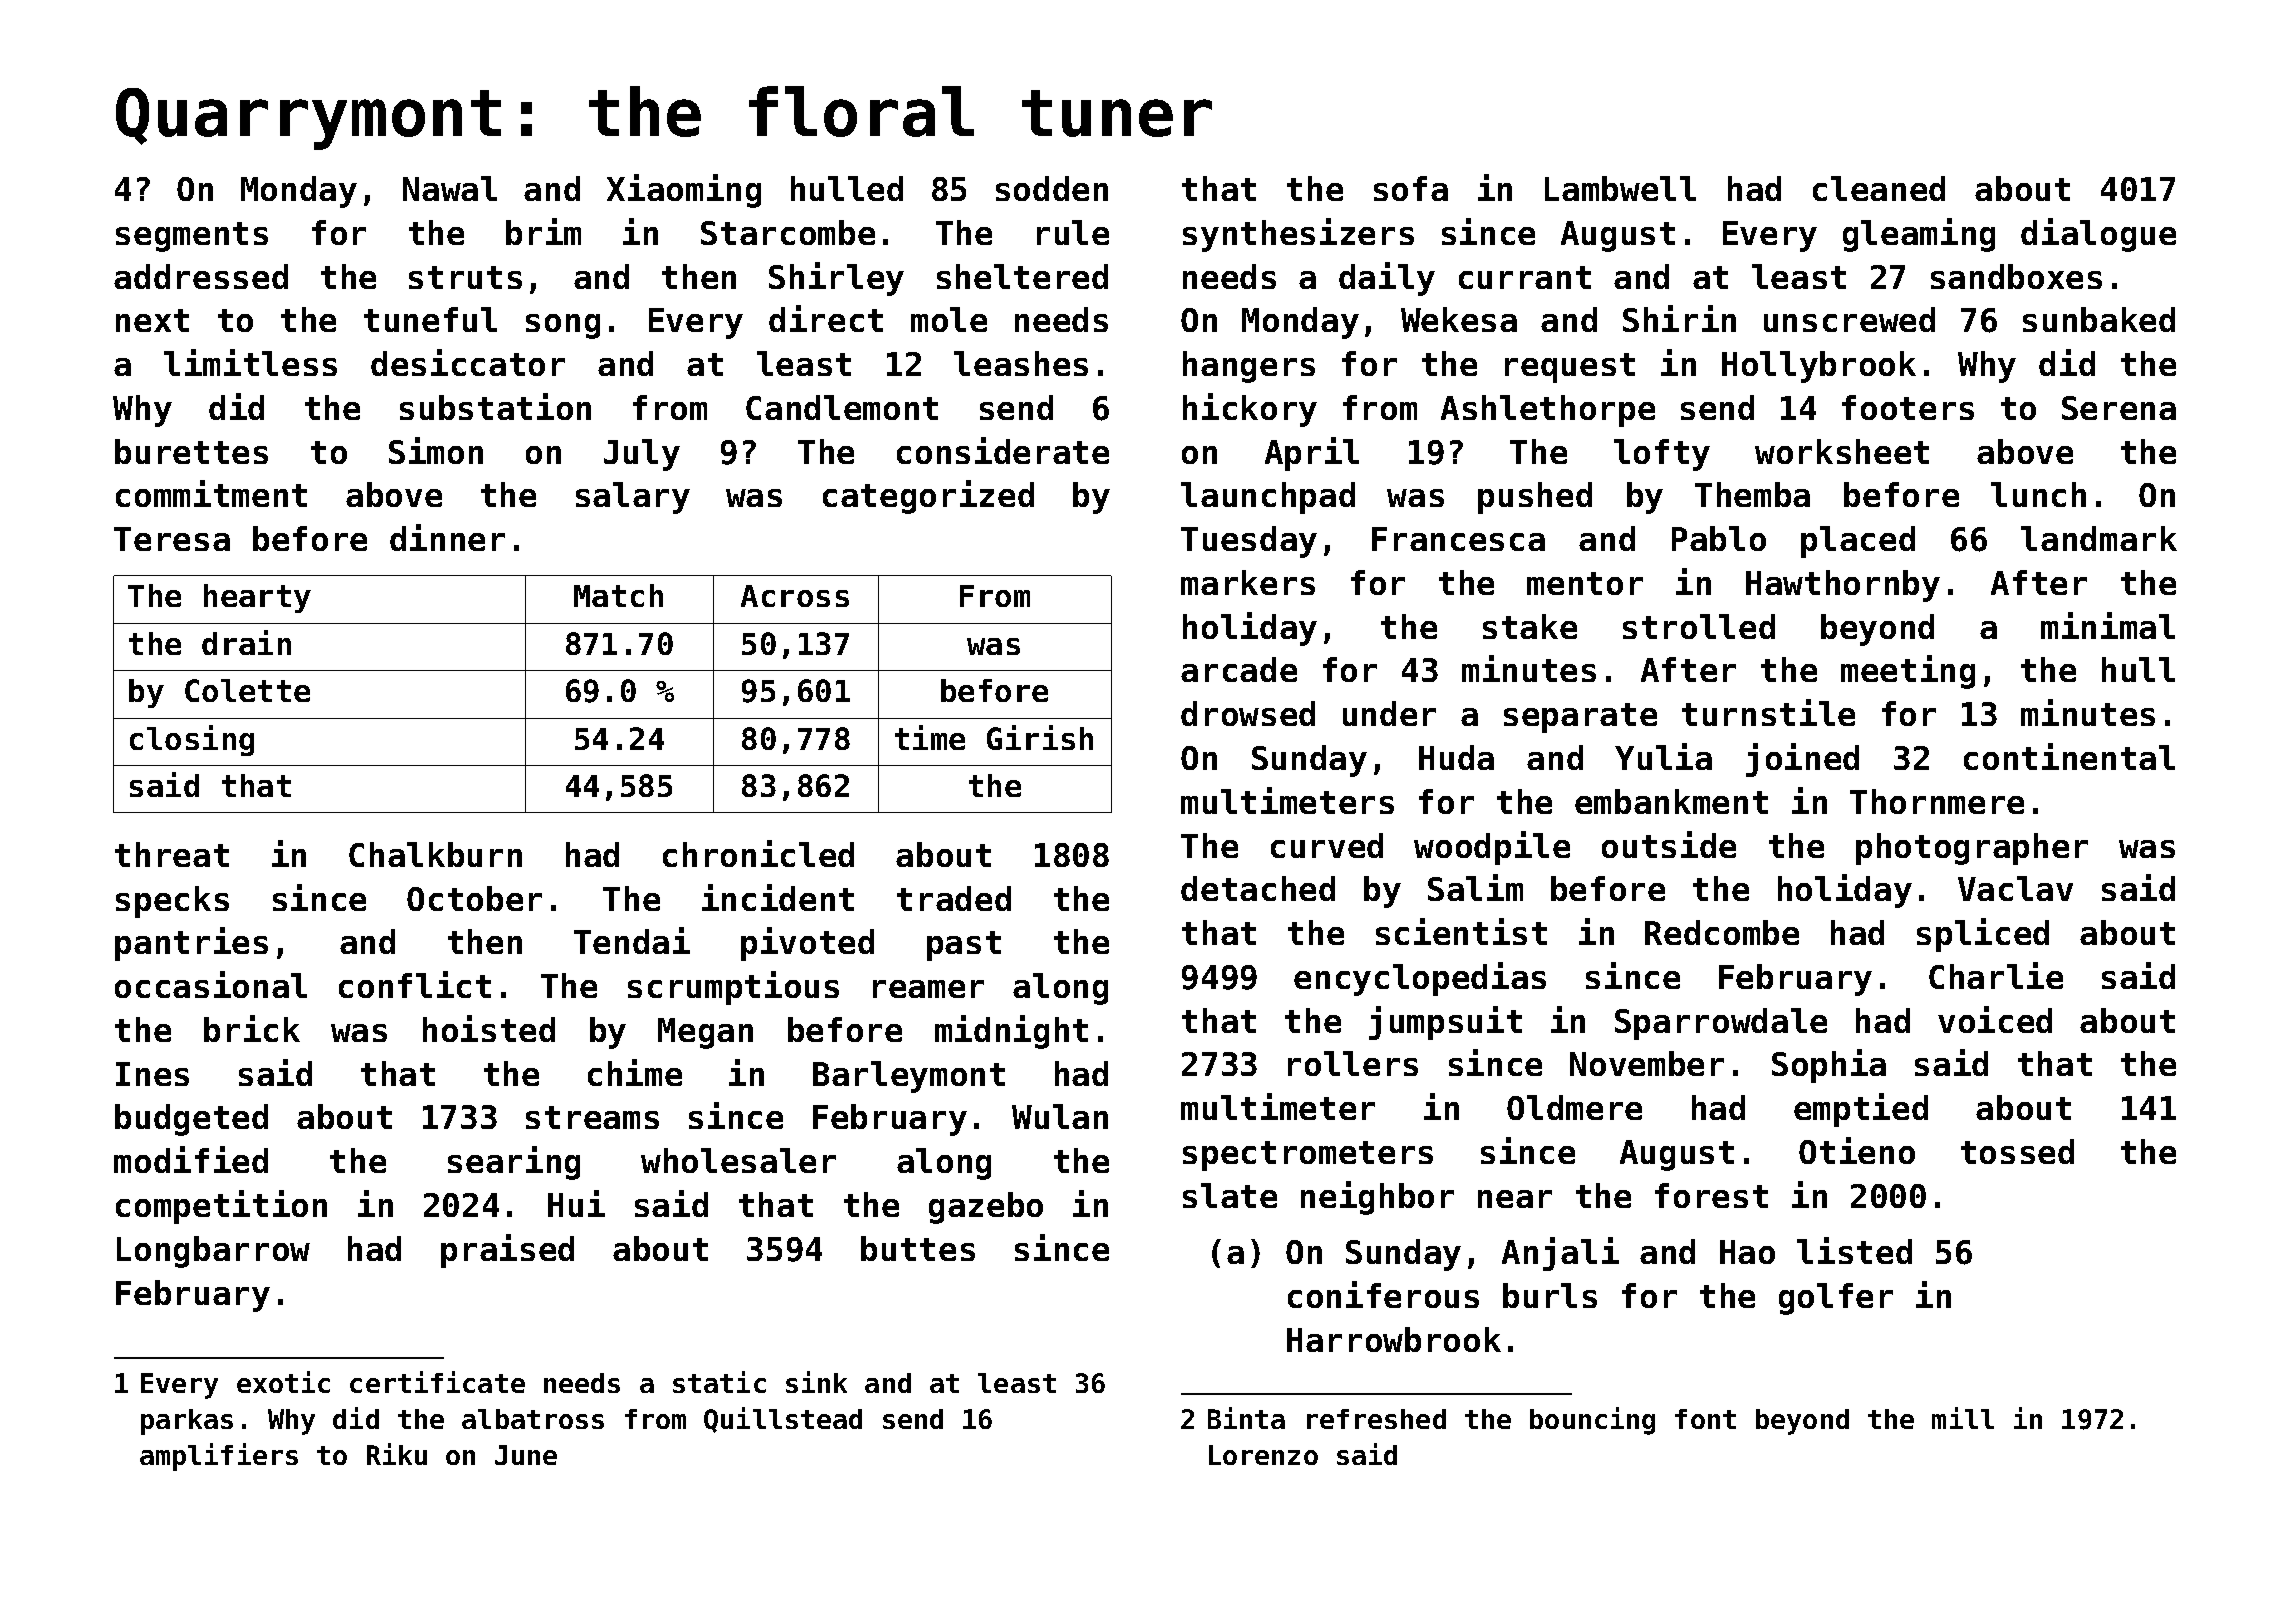 This page has height=1620, width=2292. Describe the element at coordinates (1312, 454) in the page. I see `April` at that location.
